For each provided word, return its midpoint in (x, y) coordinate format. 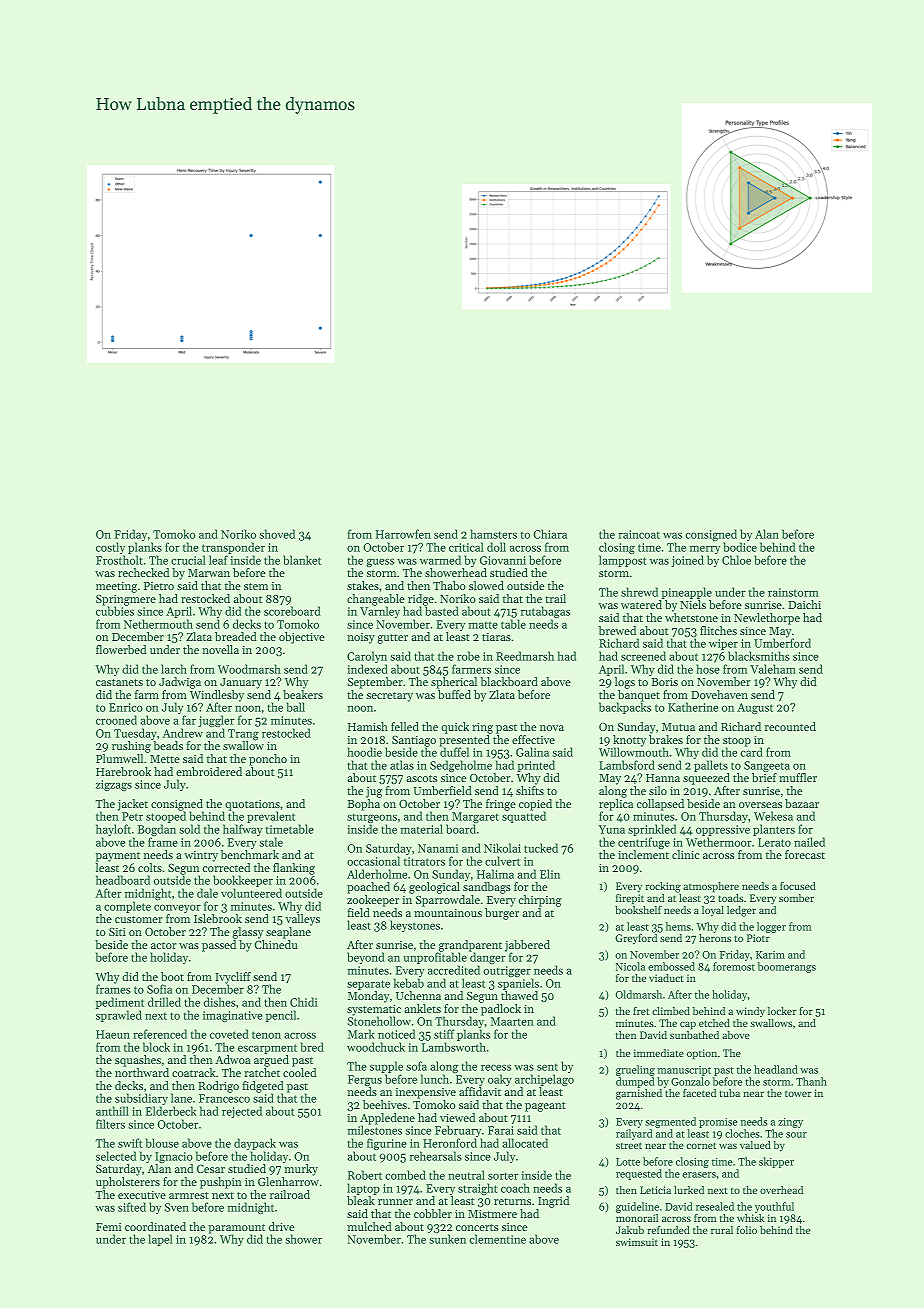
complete (127, 907)
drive (281, 1226)
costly (110, 548)
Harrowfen (403, 534)
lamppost (622, 561)
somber (796, 898)
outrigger (507, 971)
